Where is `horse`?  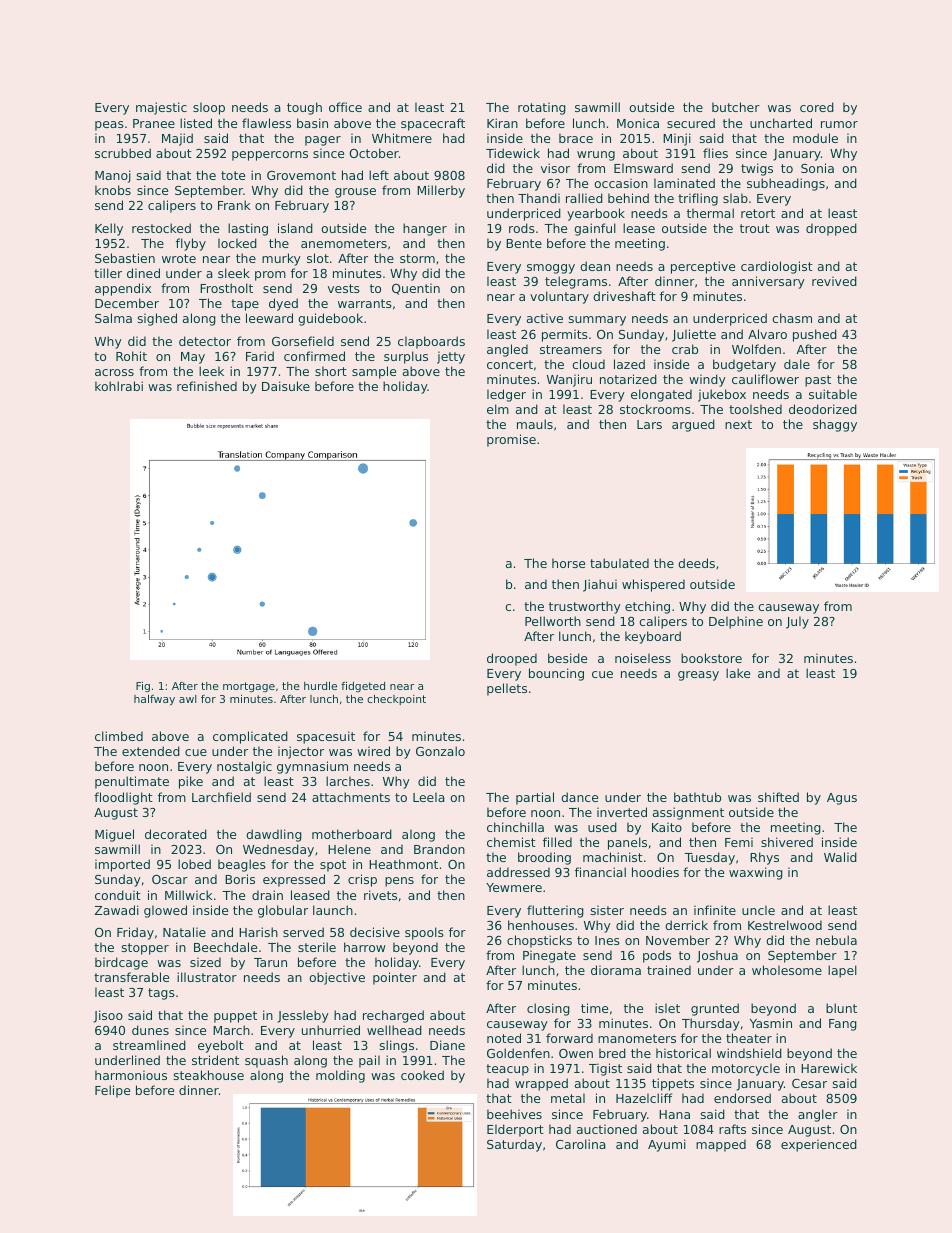
horse is located at coordinates (568, 563).
